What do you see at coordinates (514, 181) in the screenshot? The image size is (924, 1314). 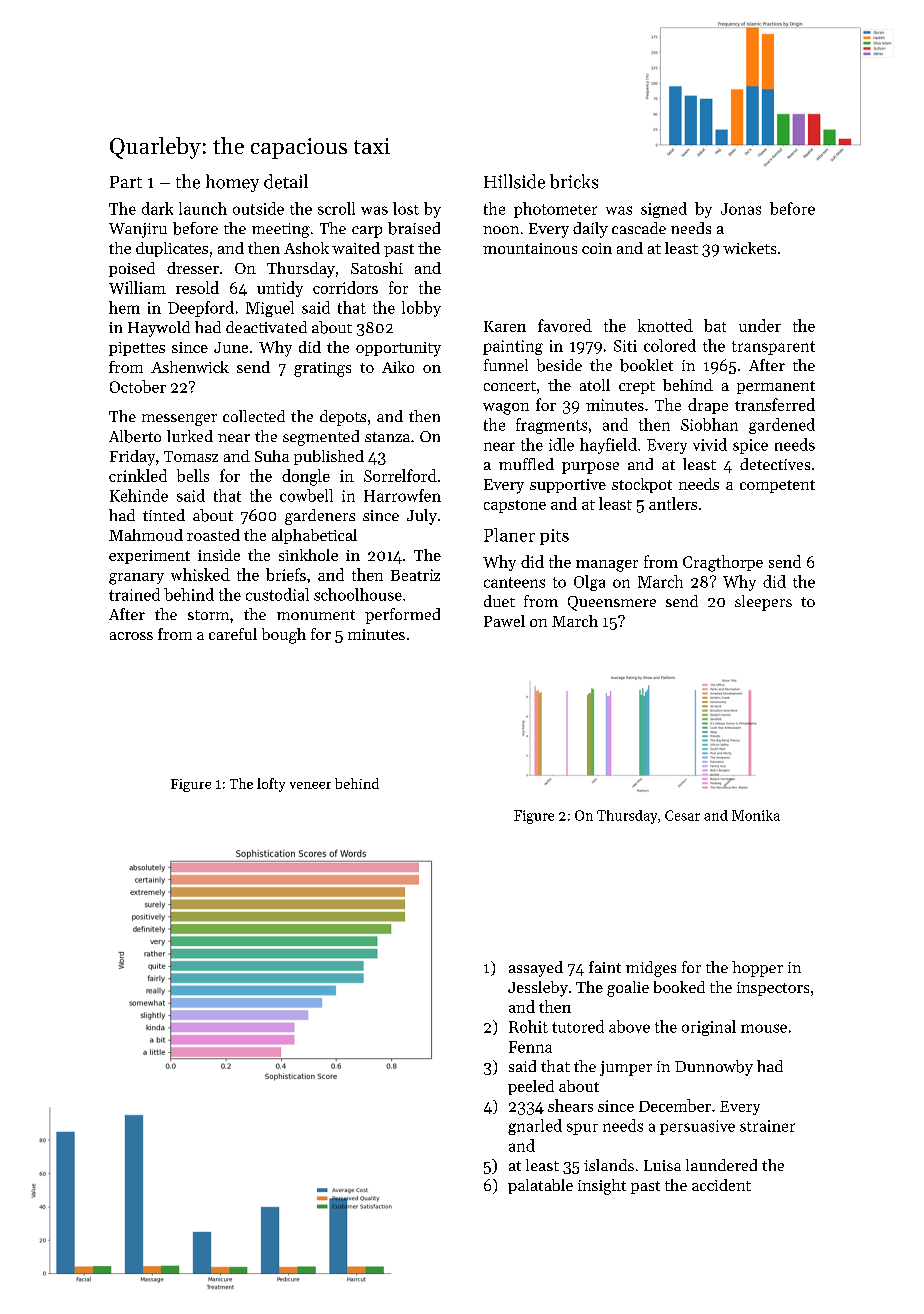 I see `Hillside` at bounding box center [514, 181].
